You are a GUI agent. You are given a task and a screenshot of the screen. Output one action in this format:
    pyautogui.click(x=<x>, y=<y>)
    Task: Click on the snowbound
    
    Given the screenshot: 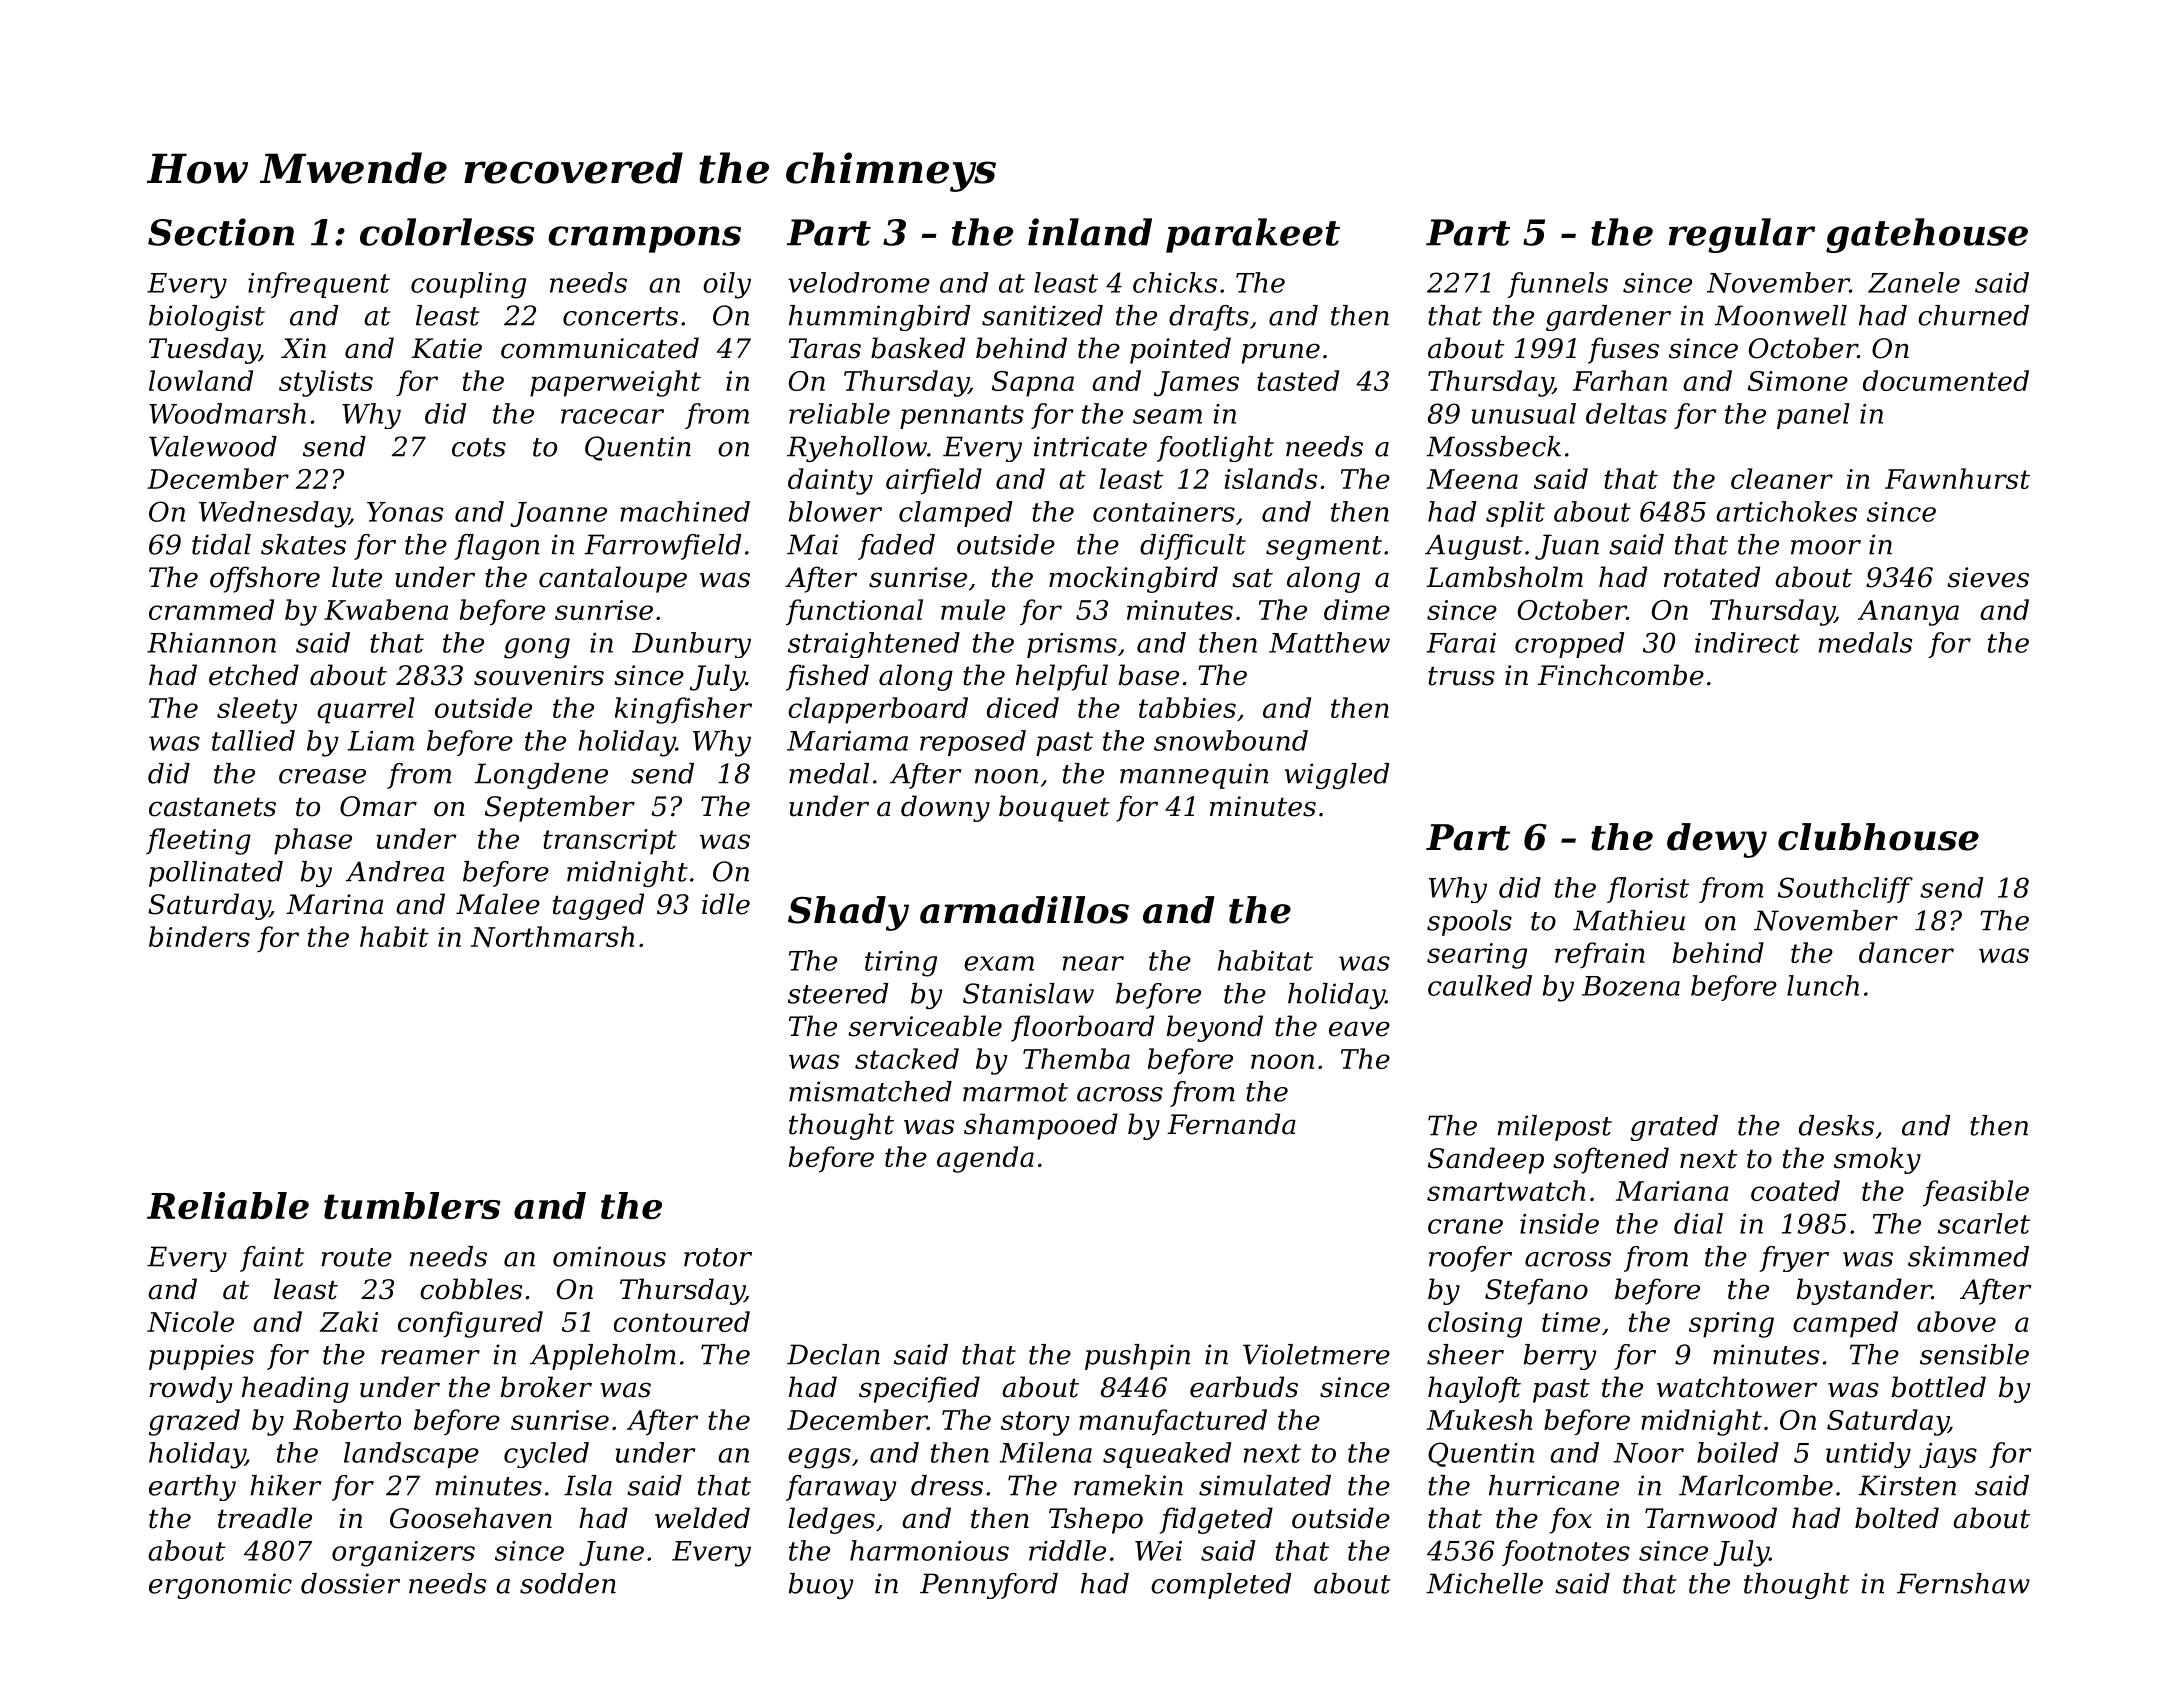 What is the action you would take?
    pyautogui.click(x=1231, y=740)
